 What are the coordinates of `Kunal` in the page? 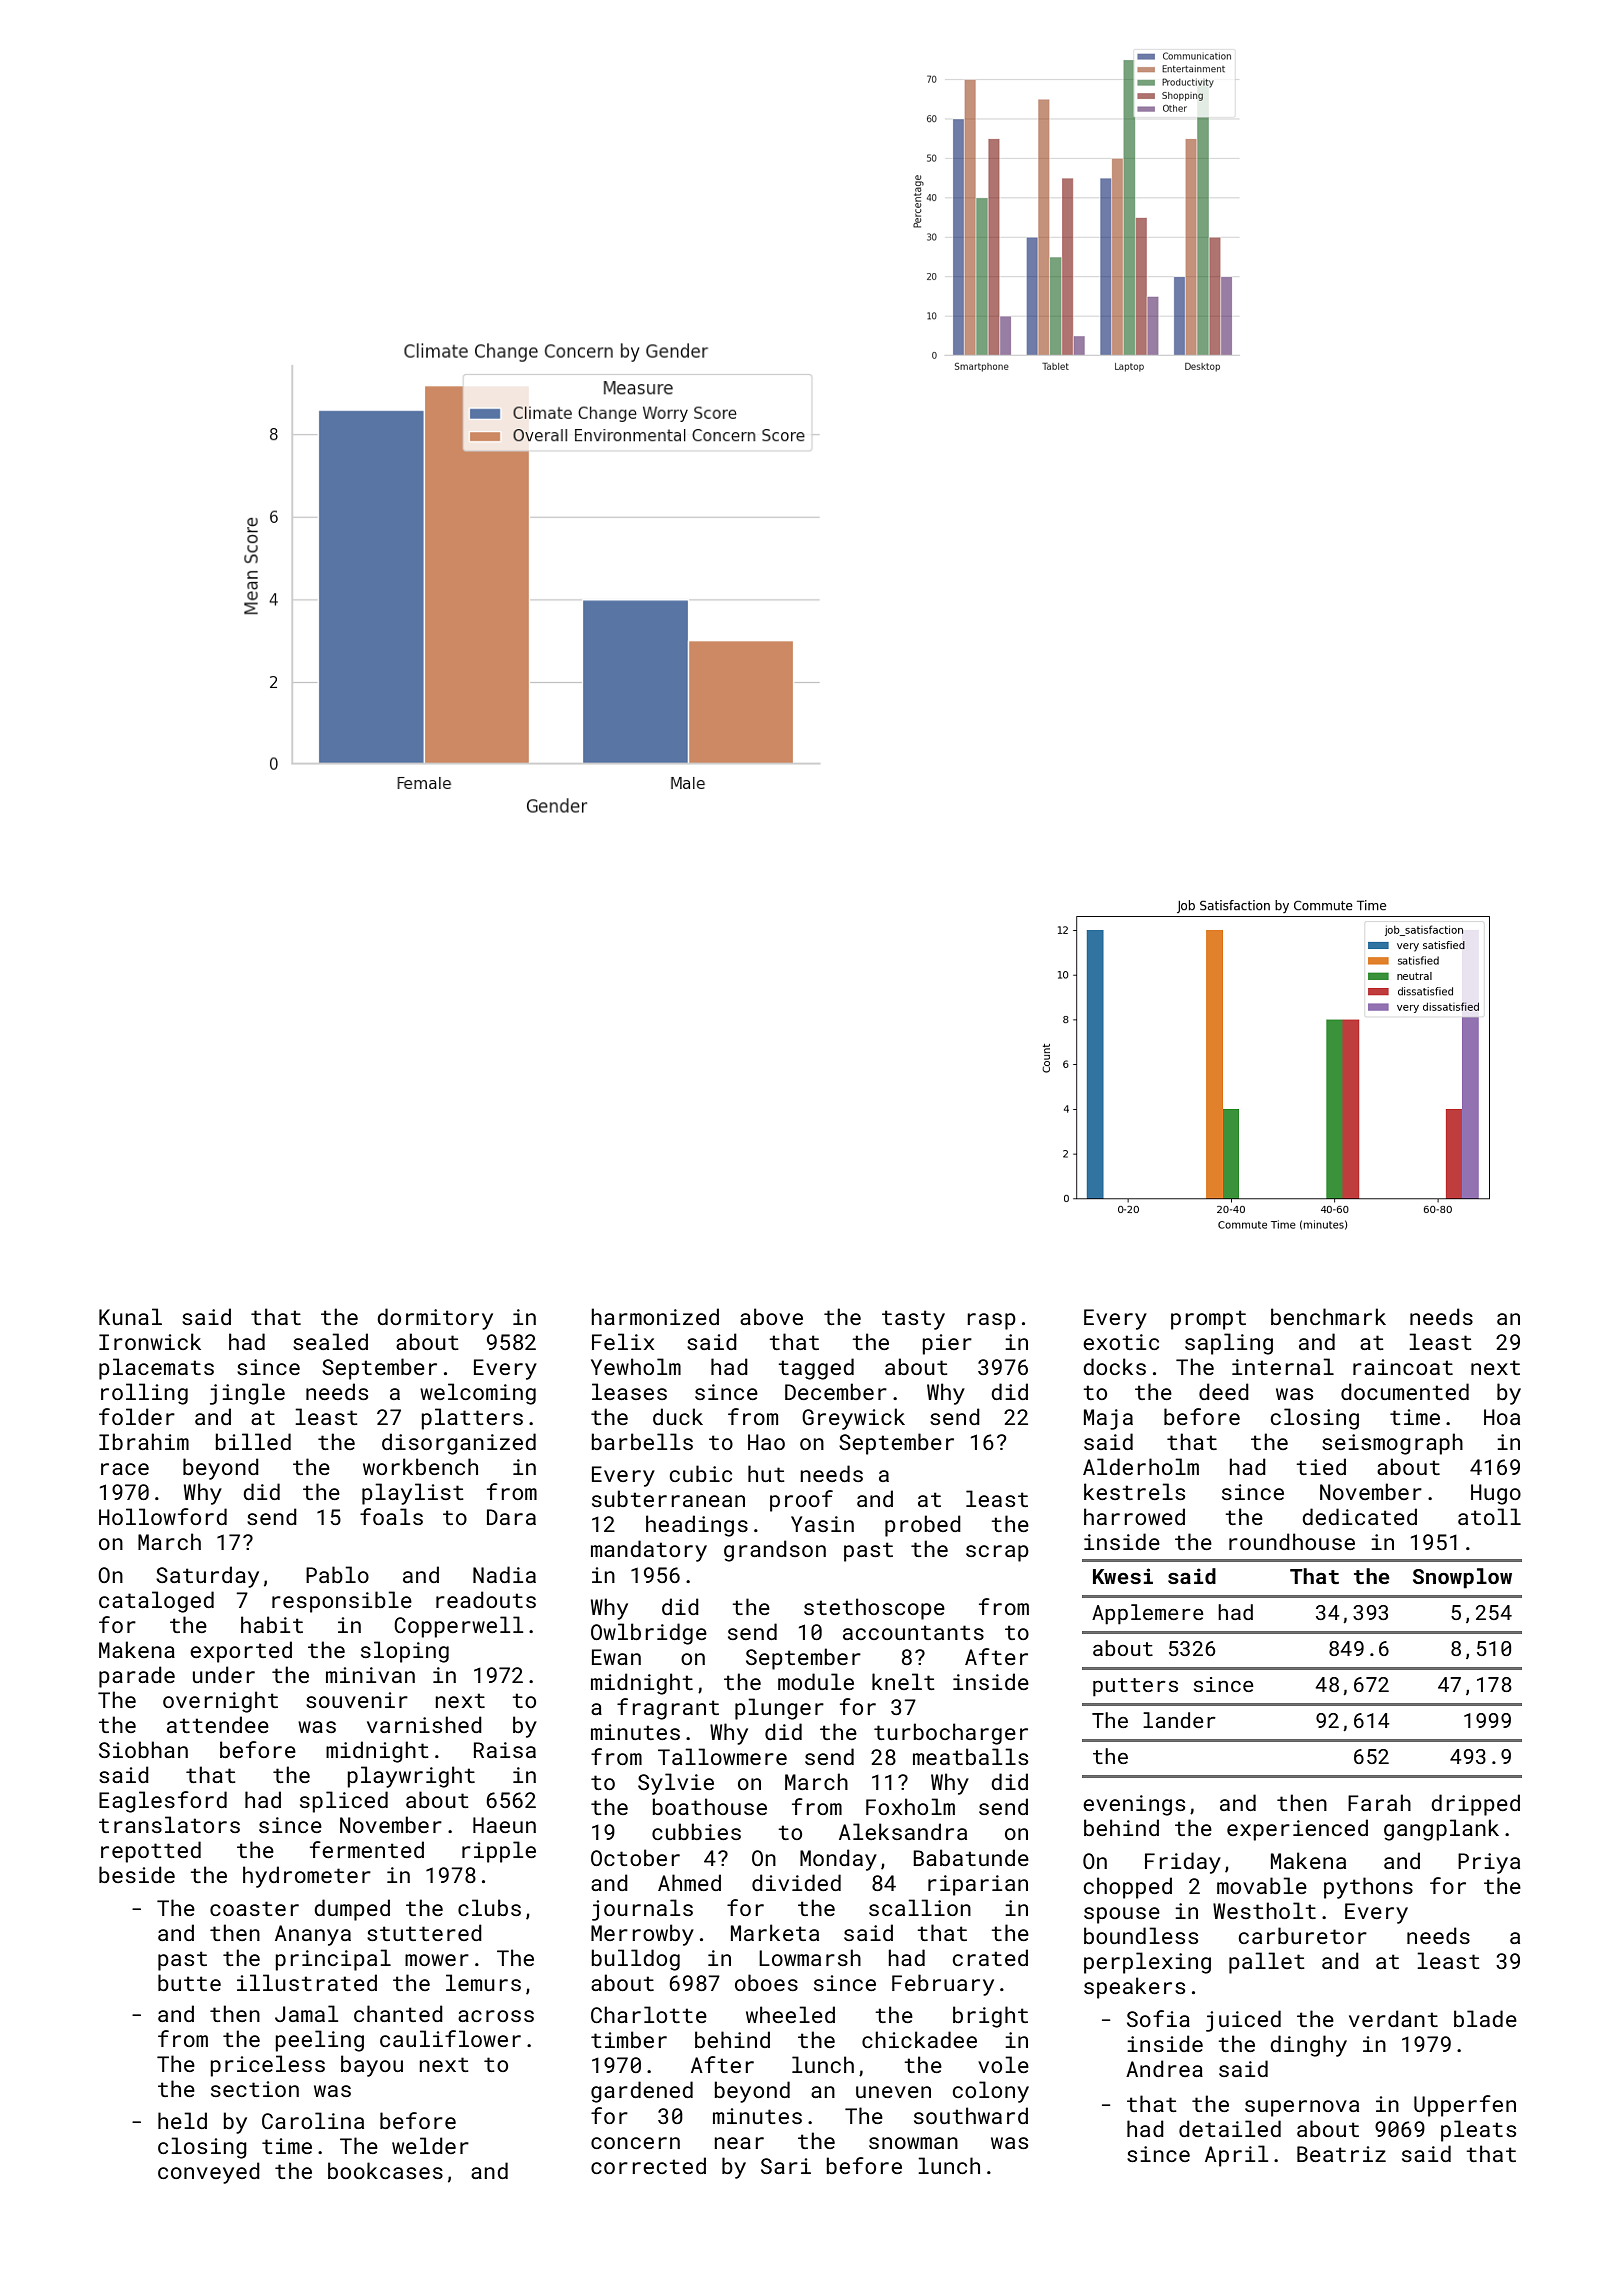 It's located at (130, 1316).
